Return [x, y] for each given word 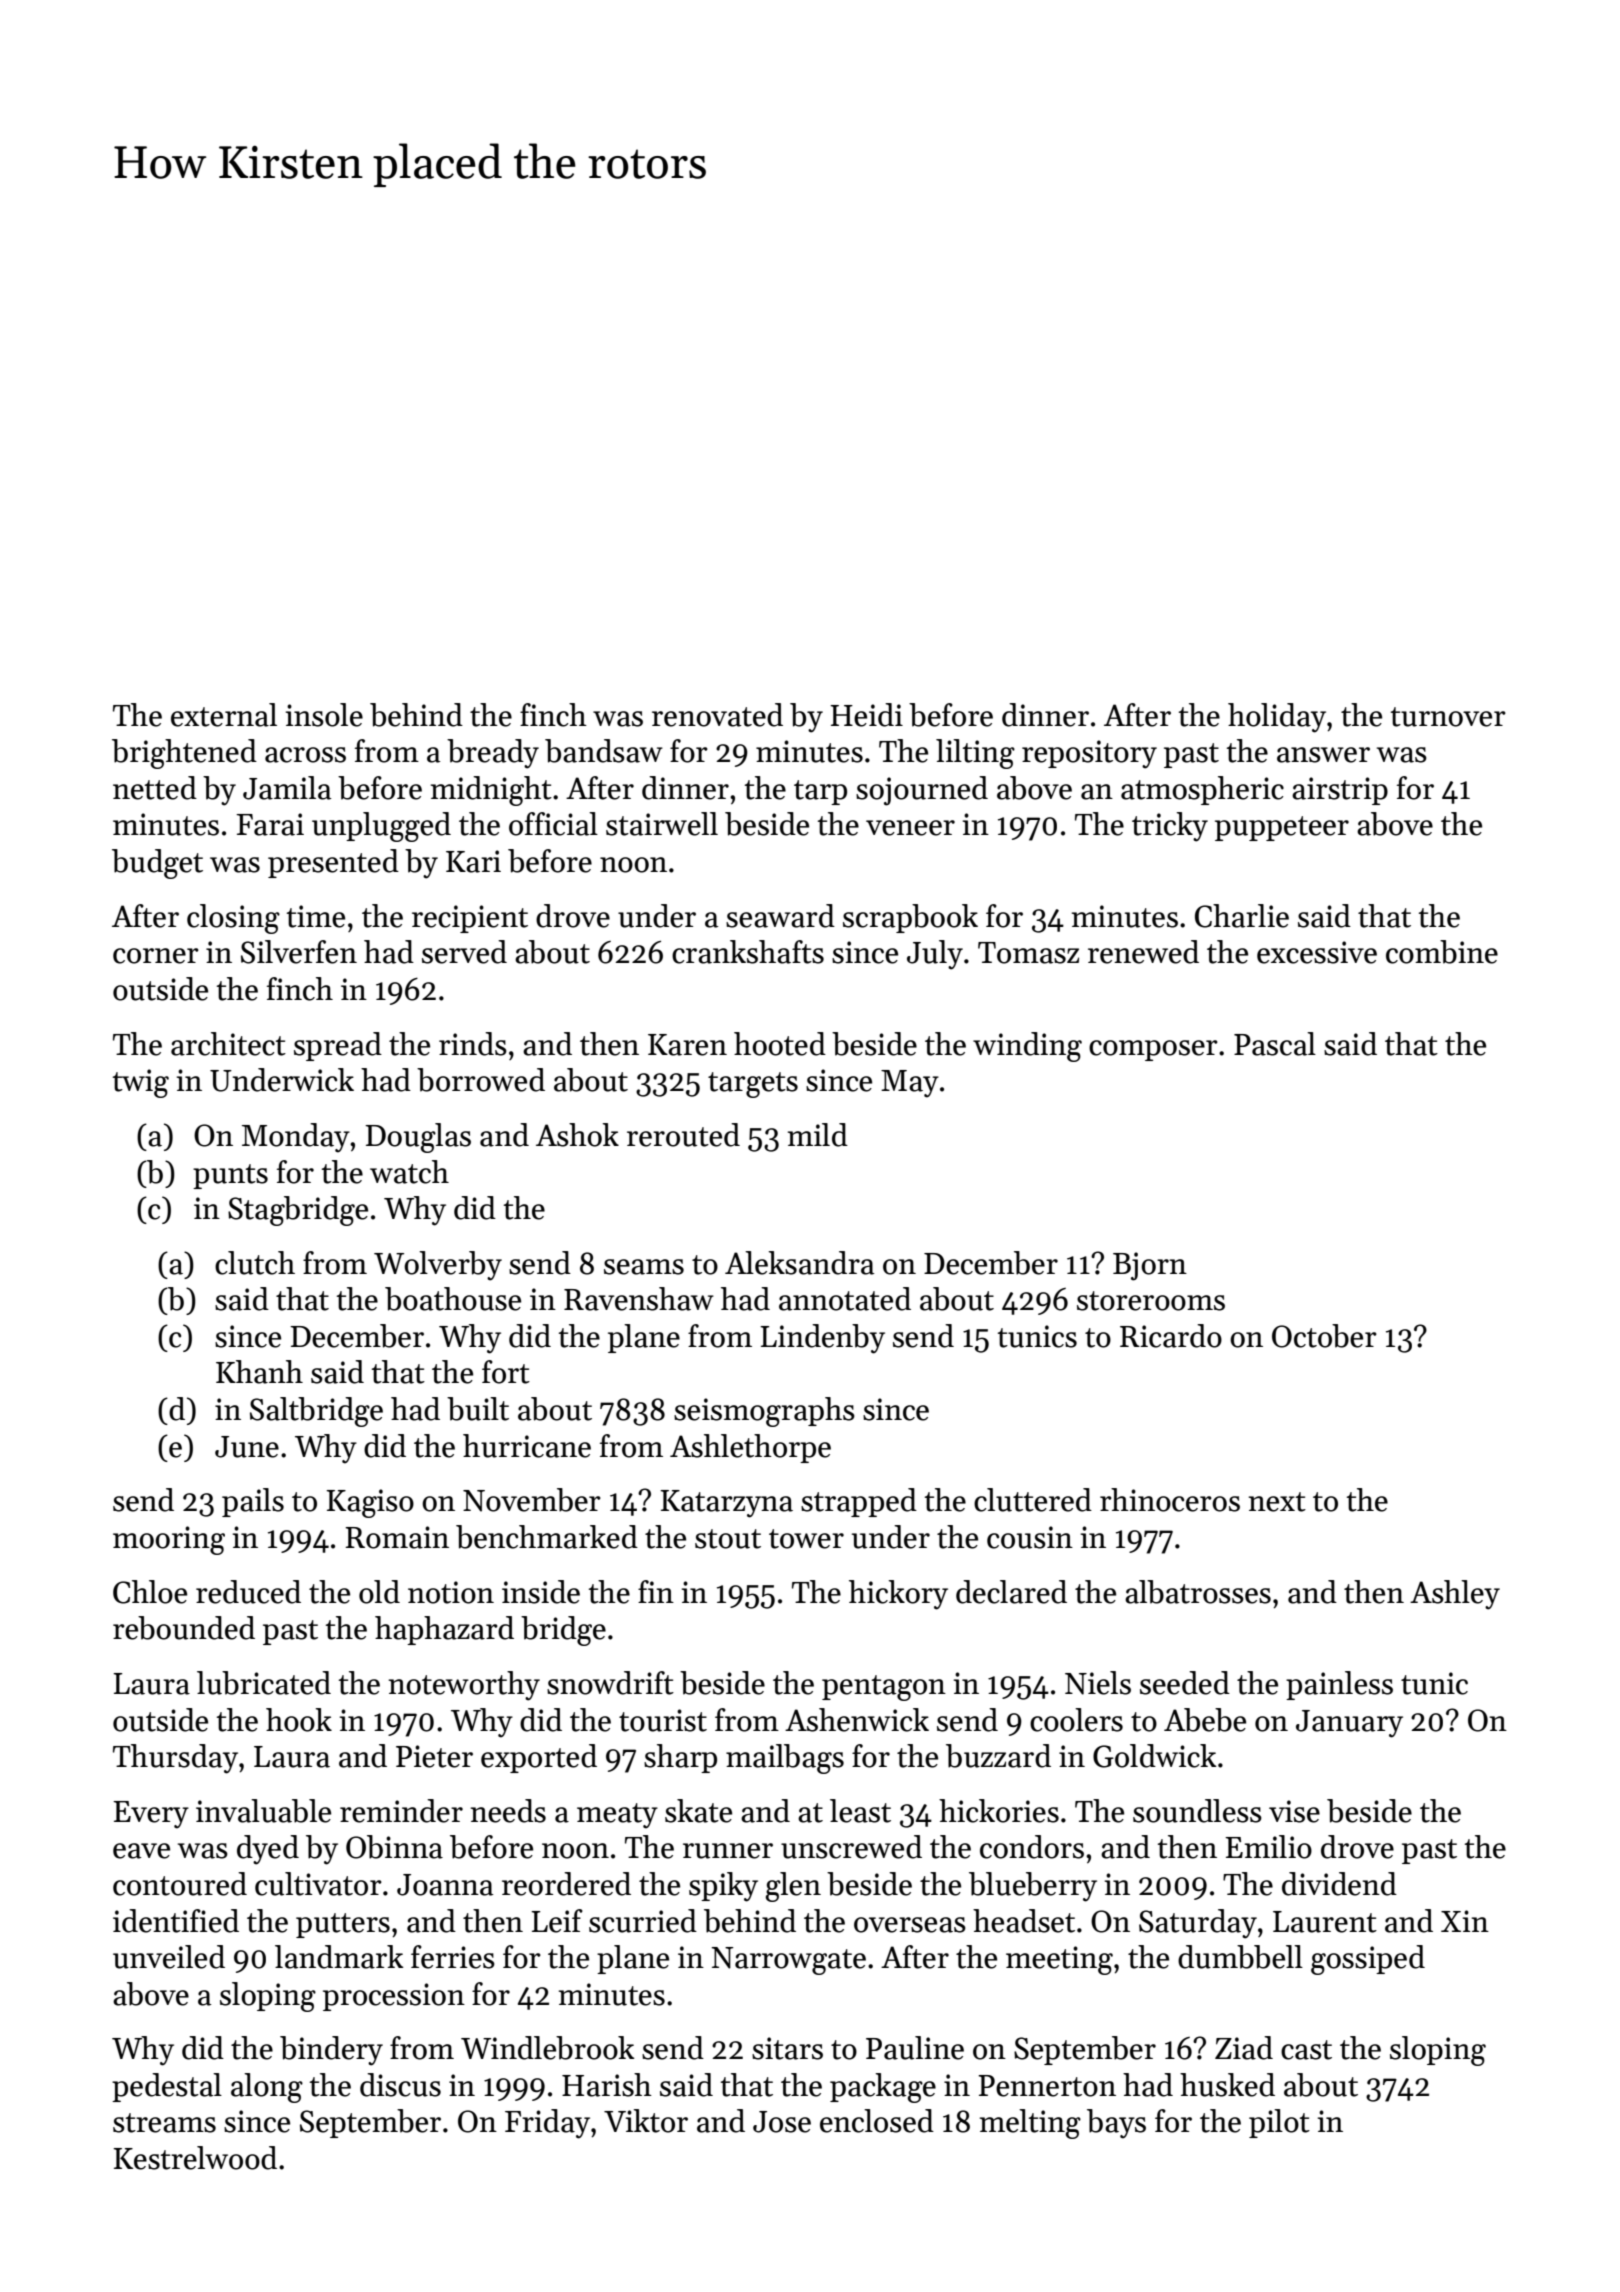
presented [333, 863]
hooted [780, 1044]
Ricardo [1171, 1336]
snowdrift [610, 1683]
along [267, 2088]
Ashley [1455, 1595]
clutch [255, 1263]
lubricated [264, 1683]
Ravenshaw [639, 1299]
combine [1442, 952]
